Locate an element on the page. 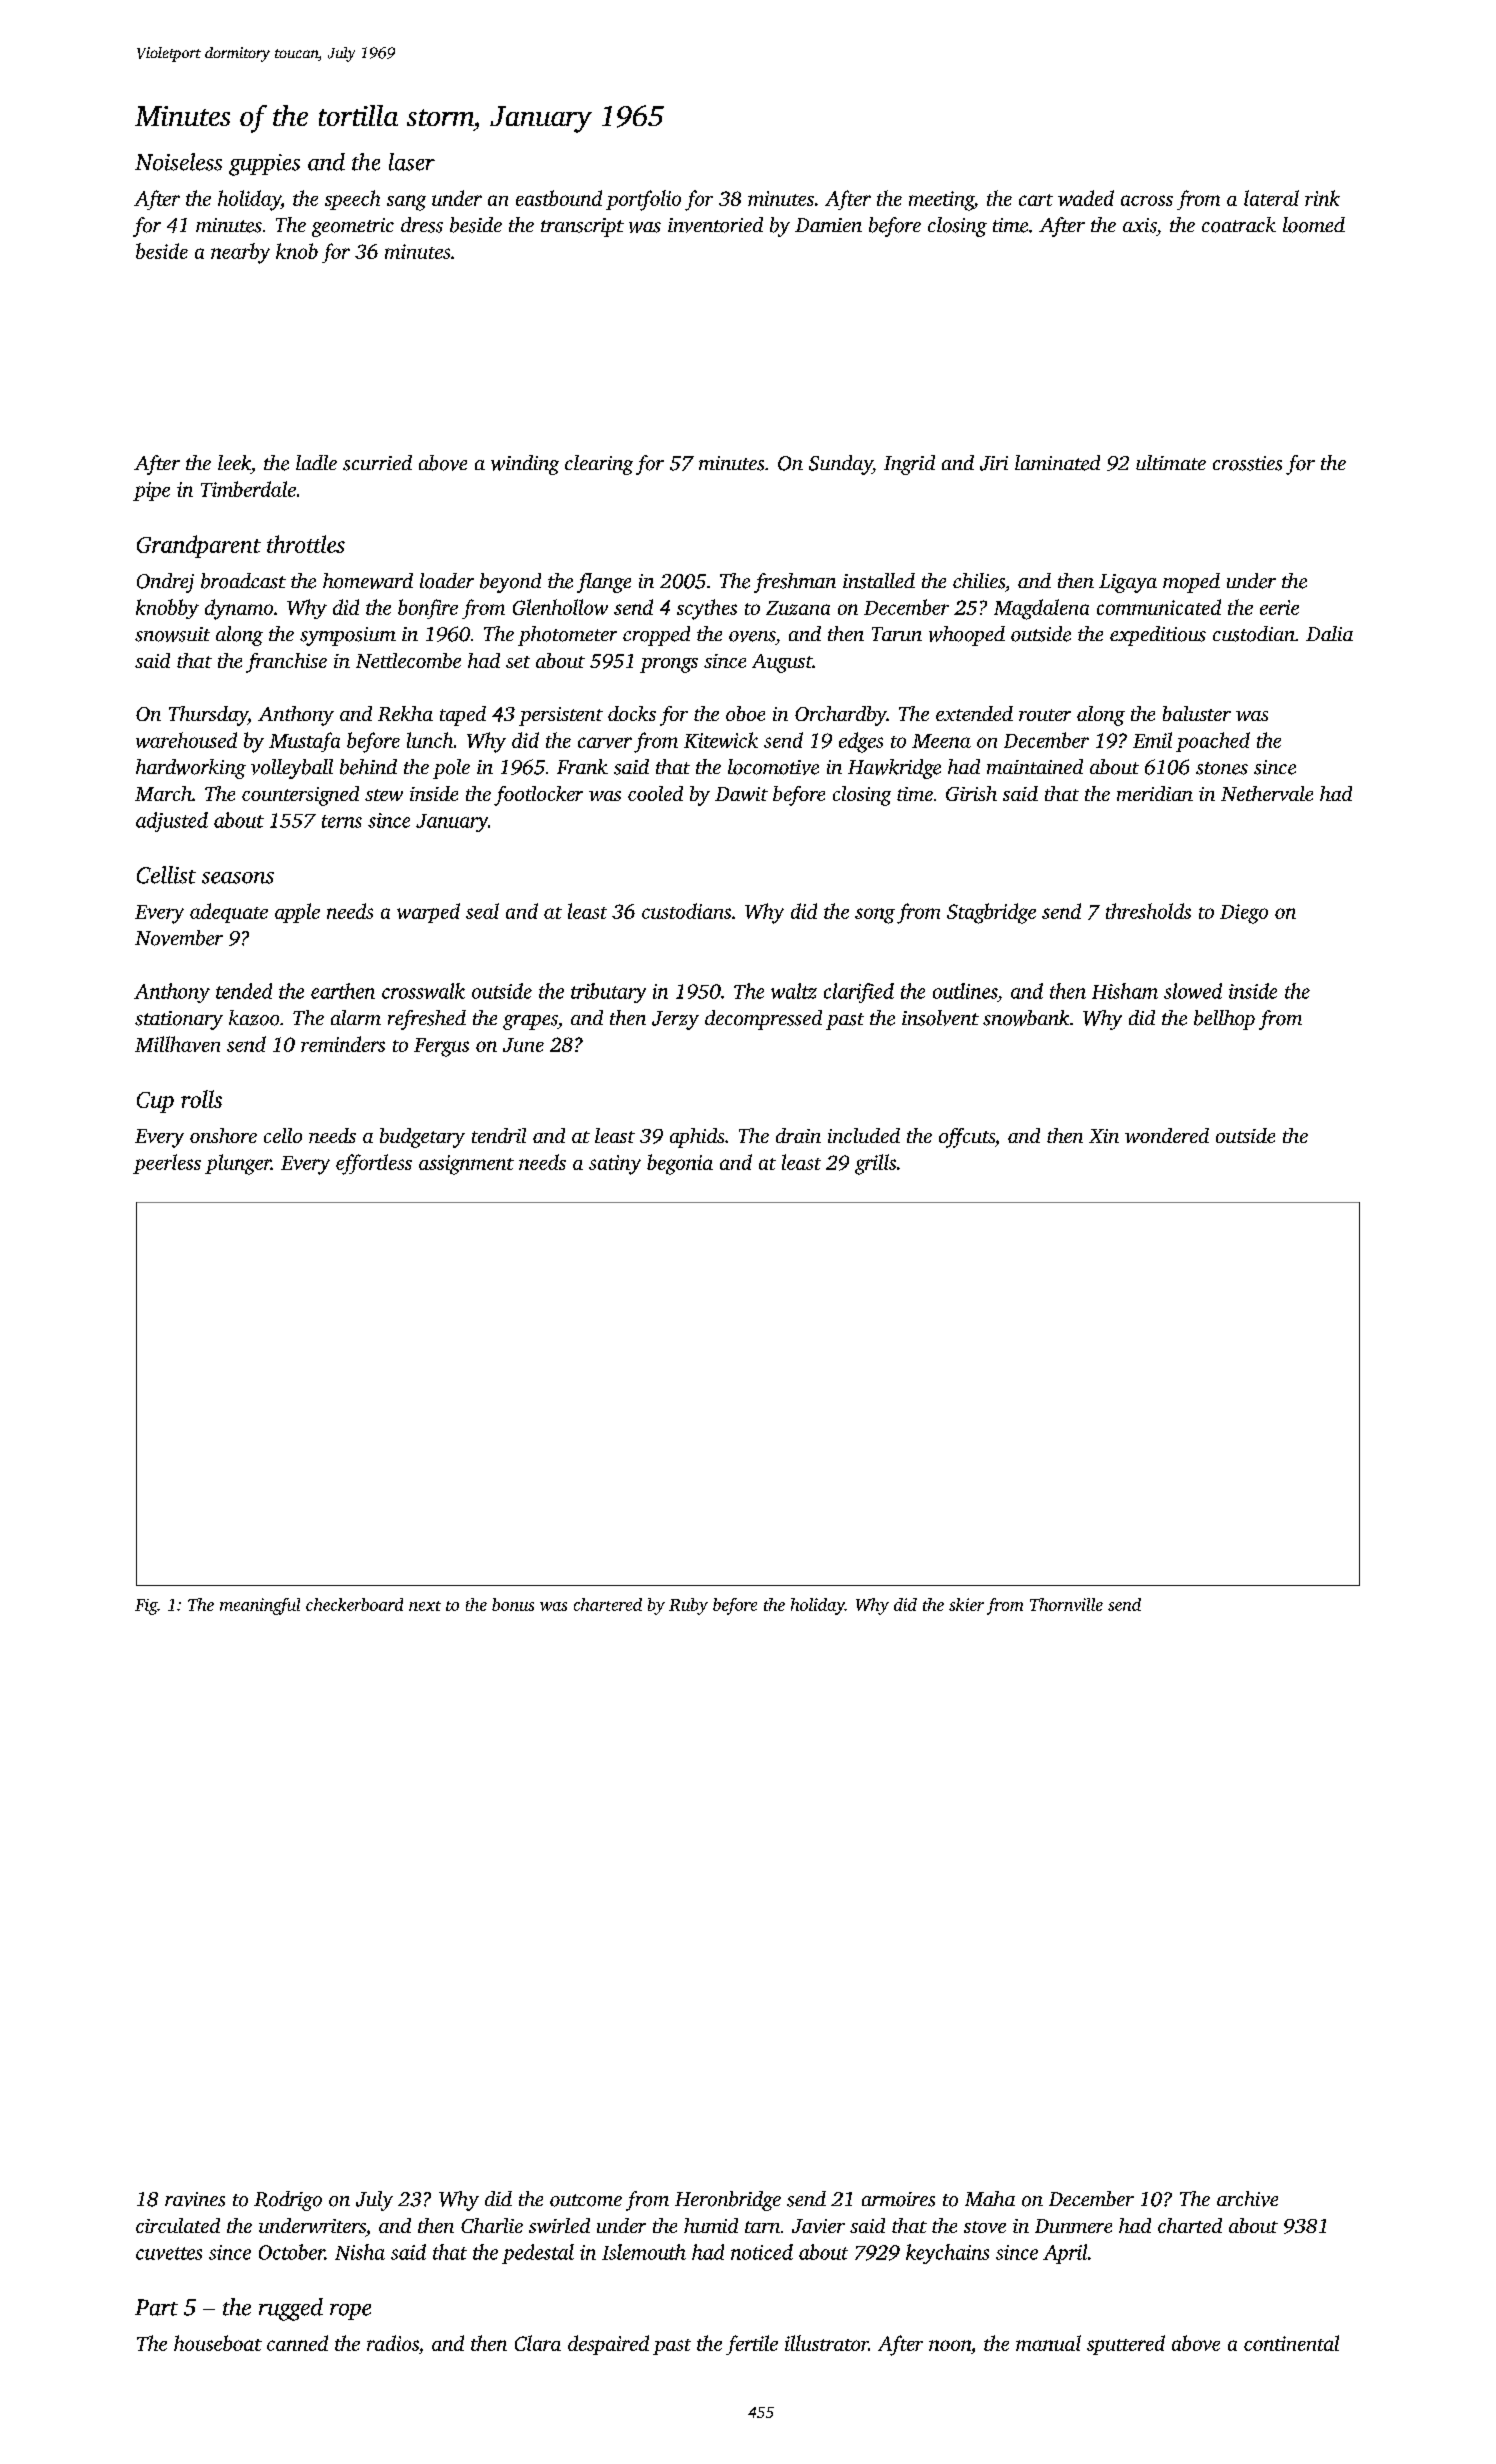 The height and width of the document is (2464, 1496). winding is located at coordinates (525, 465).
